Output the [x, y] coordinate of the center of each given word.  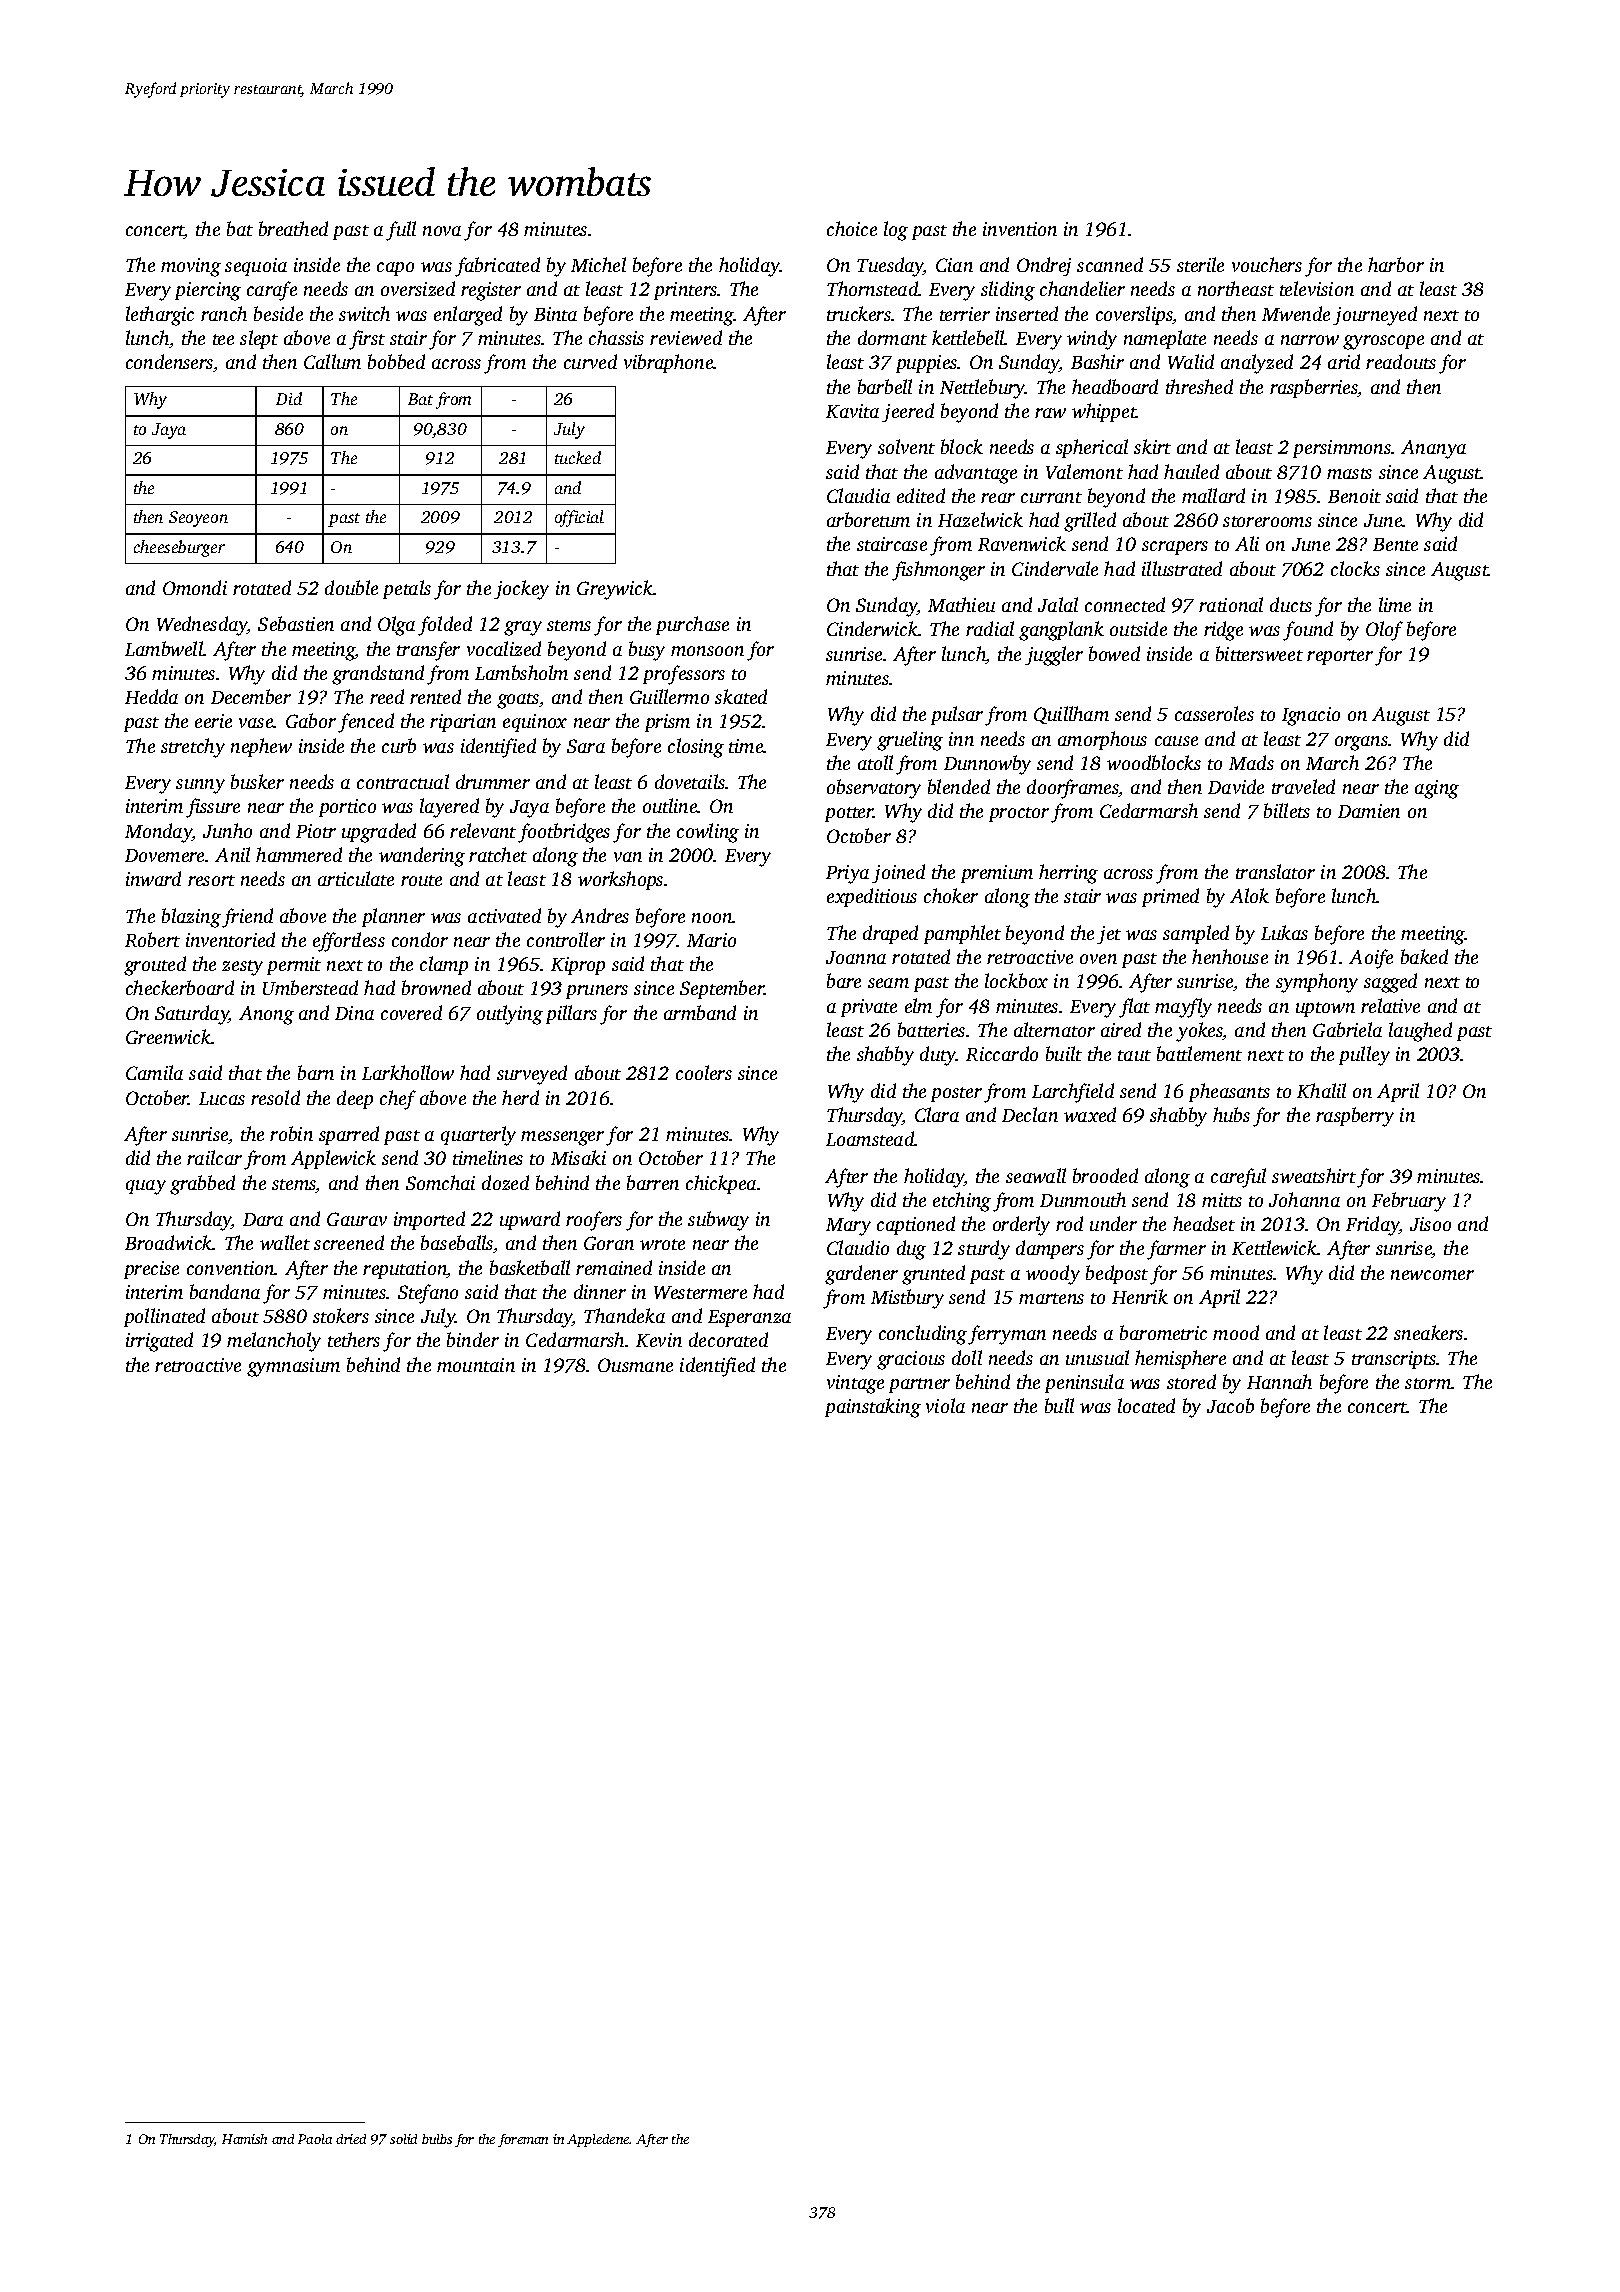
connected [1125, 604]
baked [1424, 956]
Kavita [852, 411]
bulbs [437, 2139]
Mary [848, 1227]
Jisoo [1430, 1224]
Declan [1030, 1114]
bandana [225, 1291]
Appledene [598, 2140]
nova [442, 231]
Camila [154, 1072]
